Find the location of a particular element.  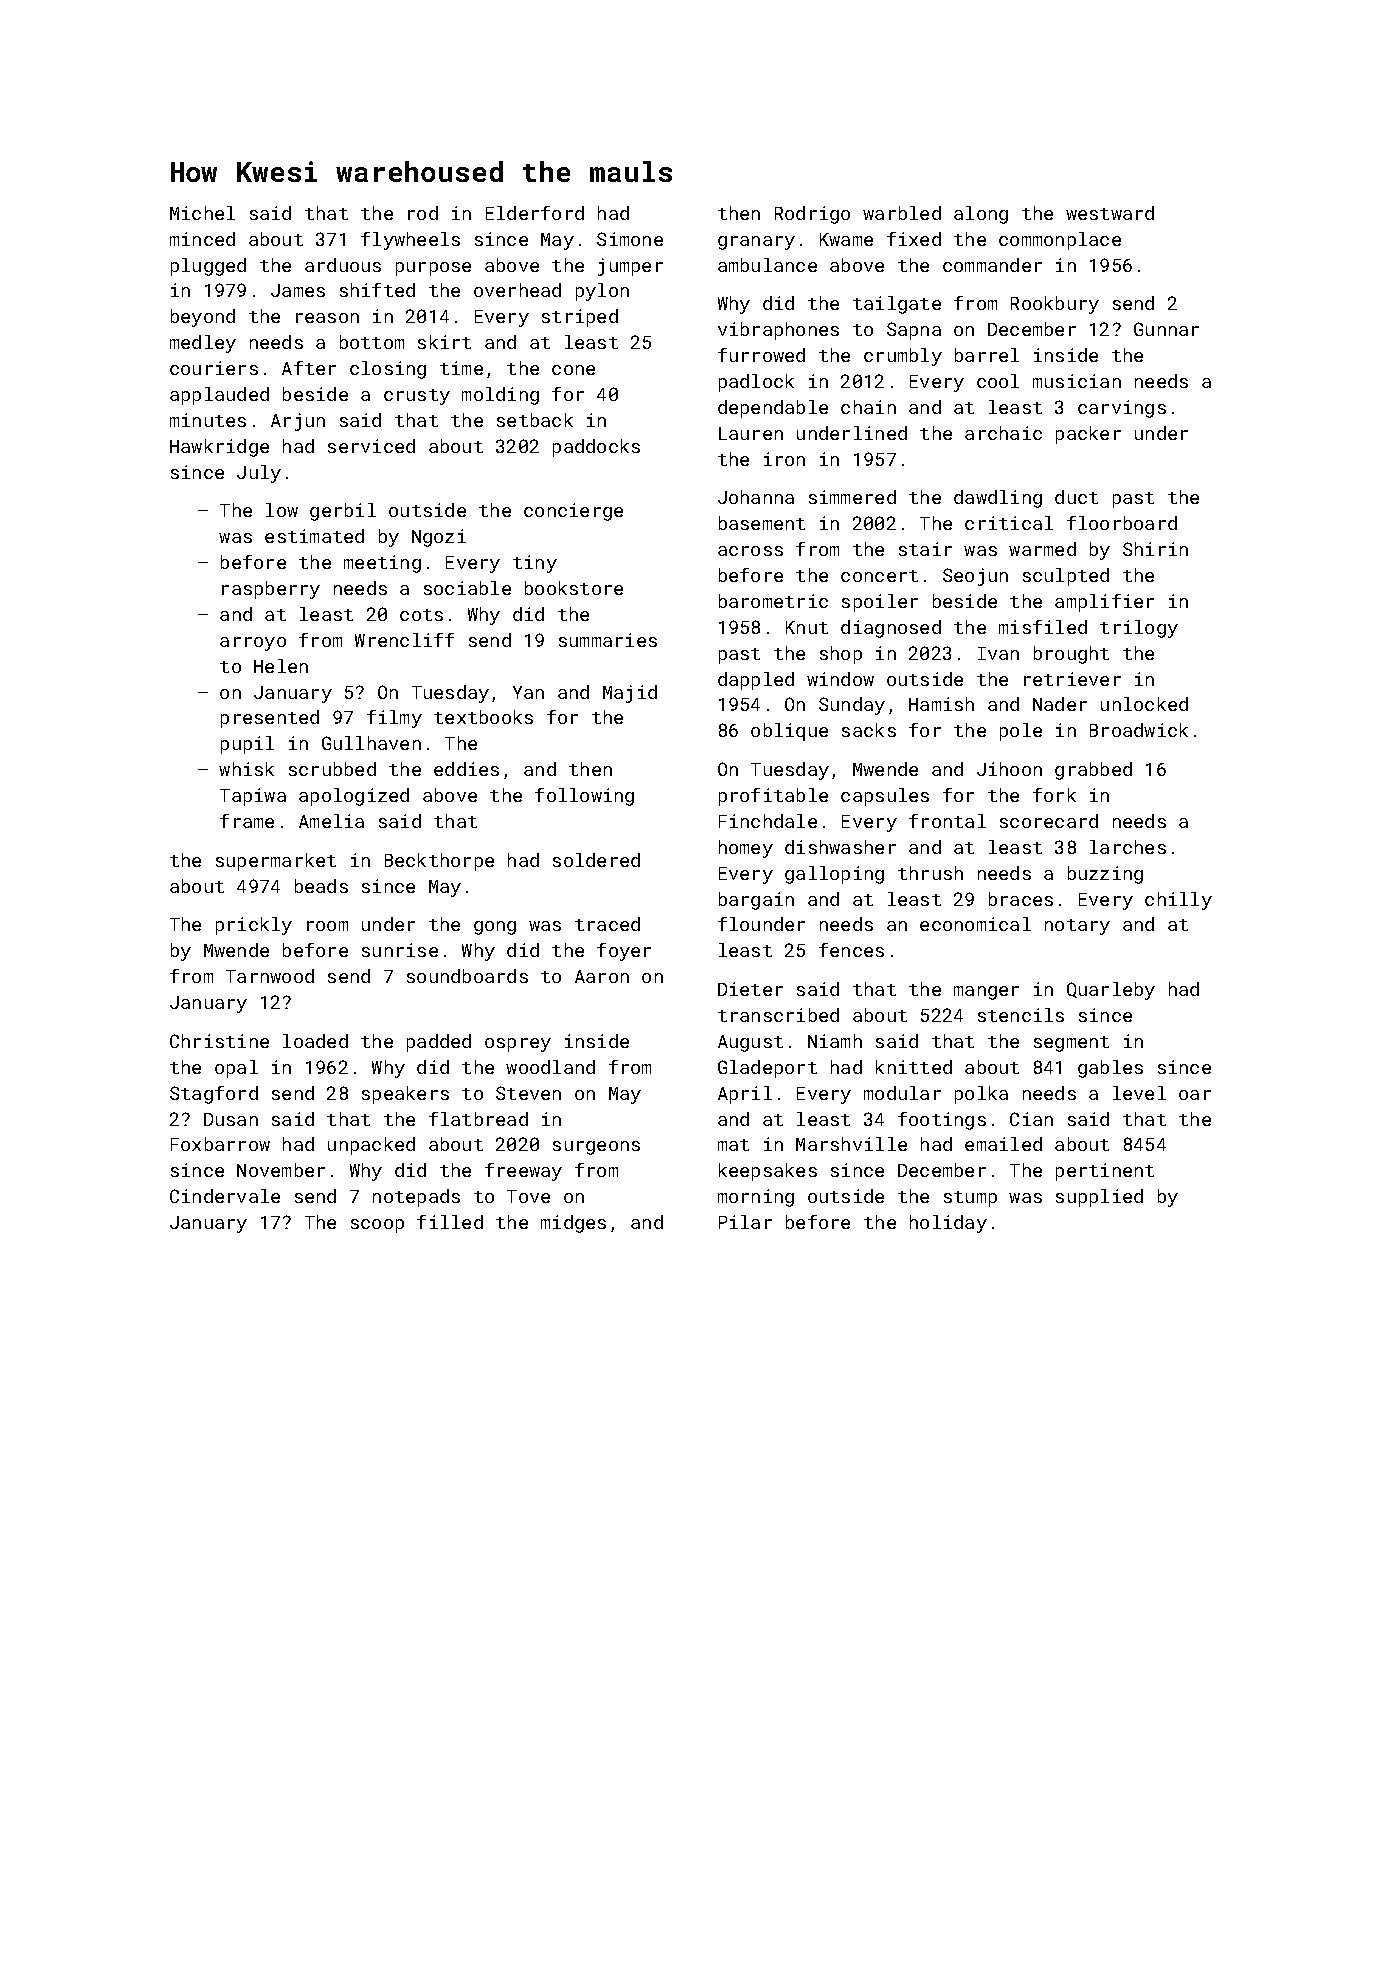

crusty is located at coordinates (417, 397).
